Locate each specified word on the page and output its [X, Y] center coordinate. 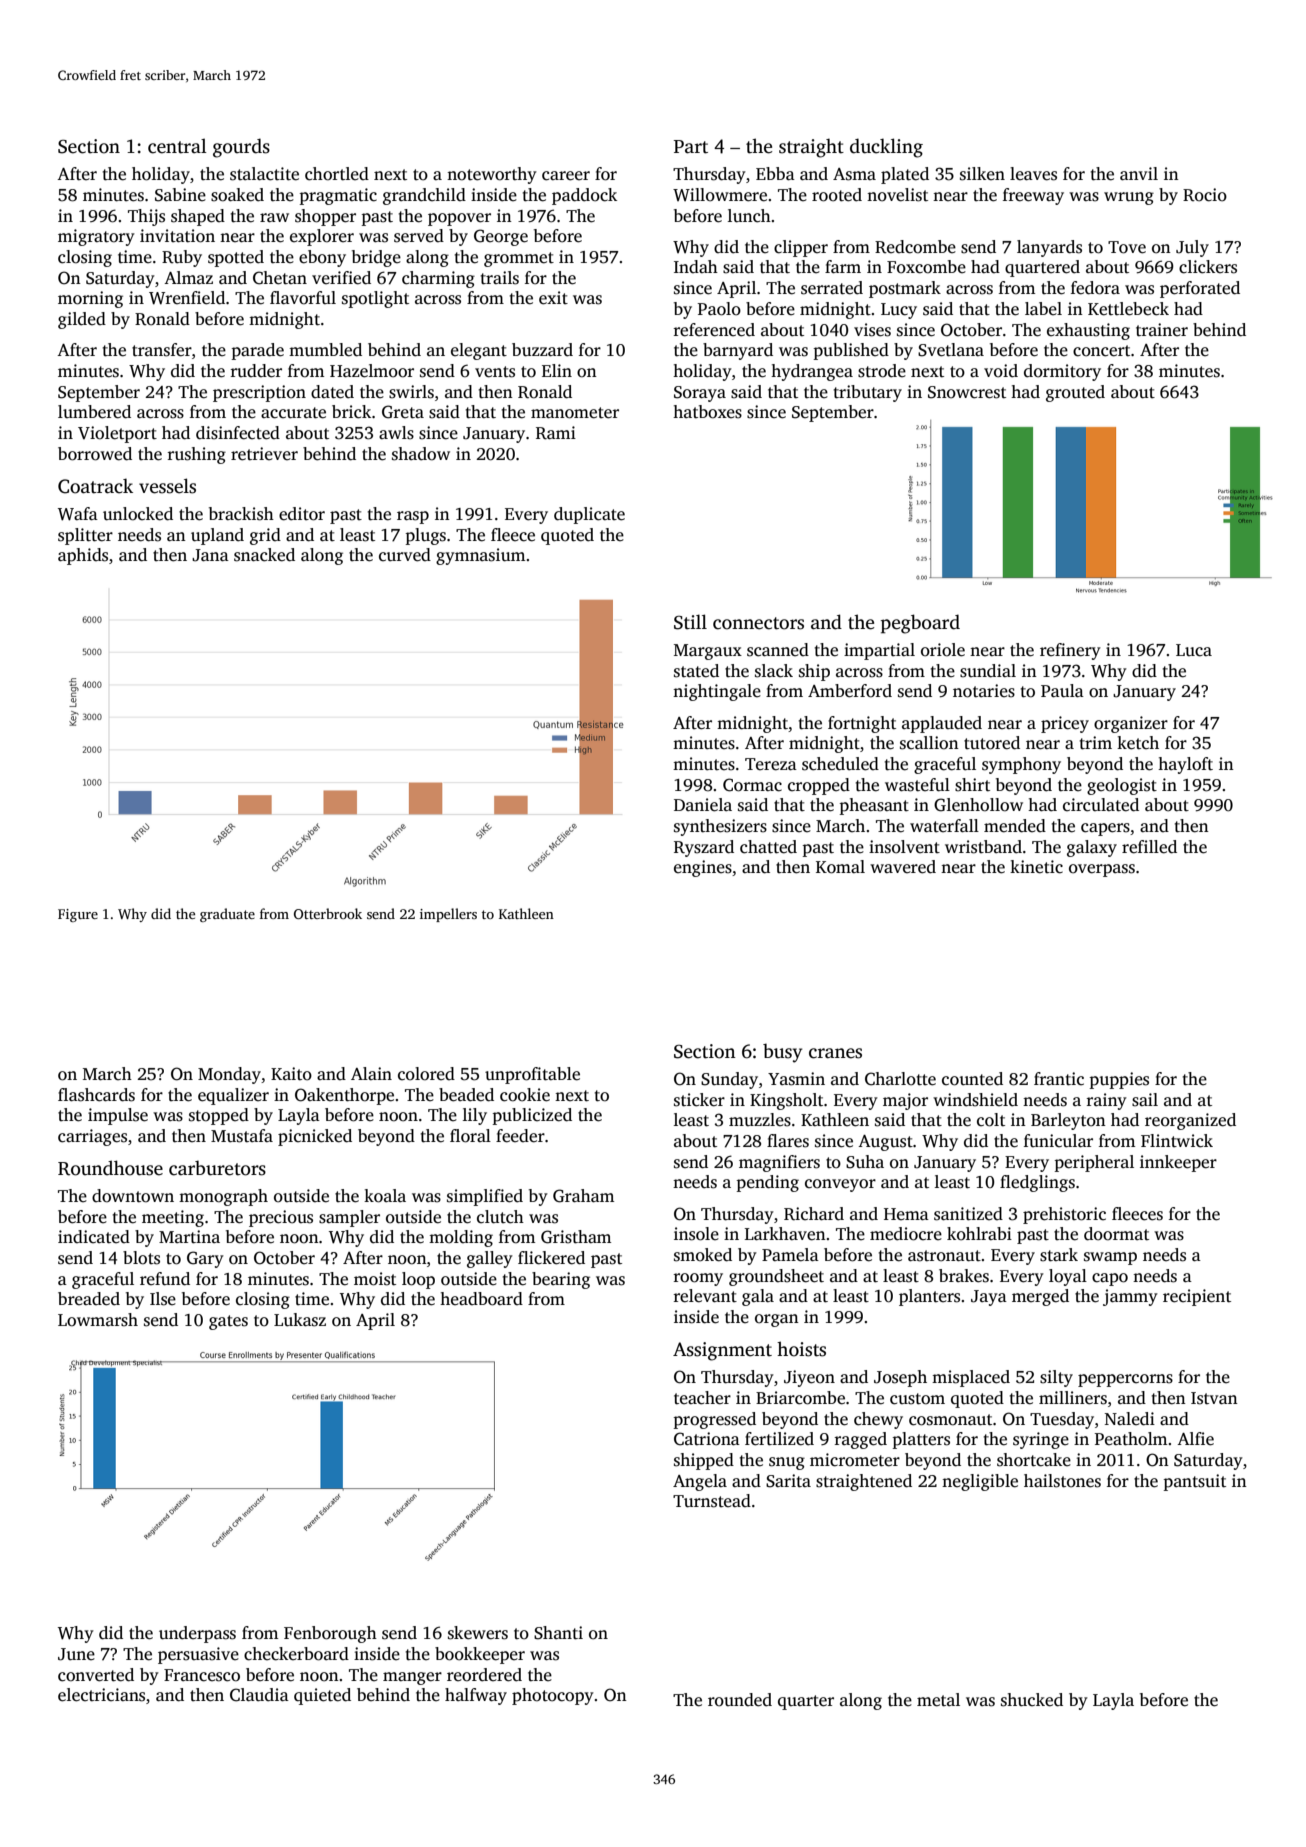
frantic [1059, 1079]
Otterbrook [328, 913]
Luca [1194, 650]
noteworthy [492, 175]
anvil [1139, 173]
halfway [476, 1696]
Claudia [259, 1695]
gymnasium [480, 556]
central [177, 146]
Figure [78, 915]
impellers [448, 915]
